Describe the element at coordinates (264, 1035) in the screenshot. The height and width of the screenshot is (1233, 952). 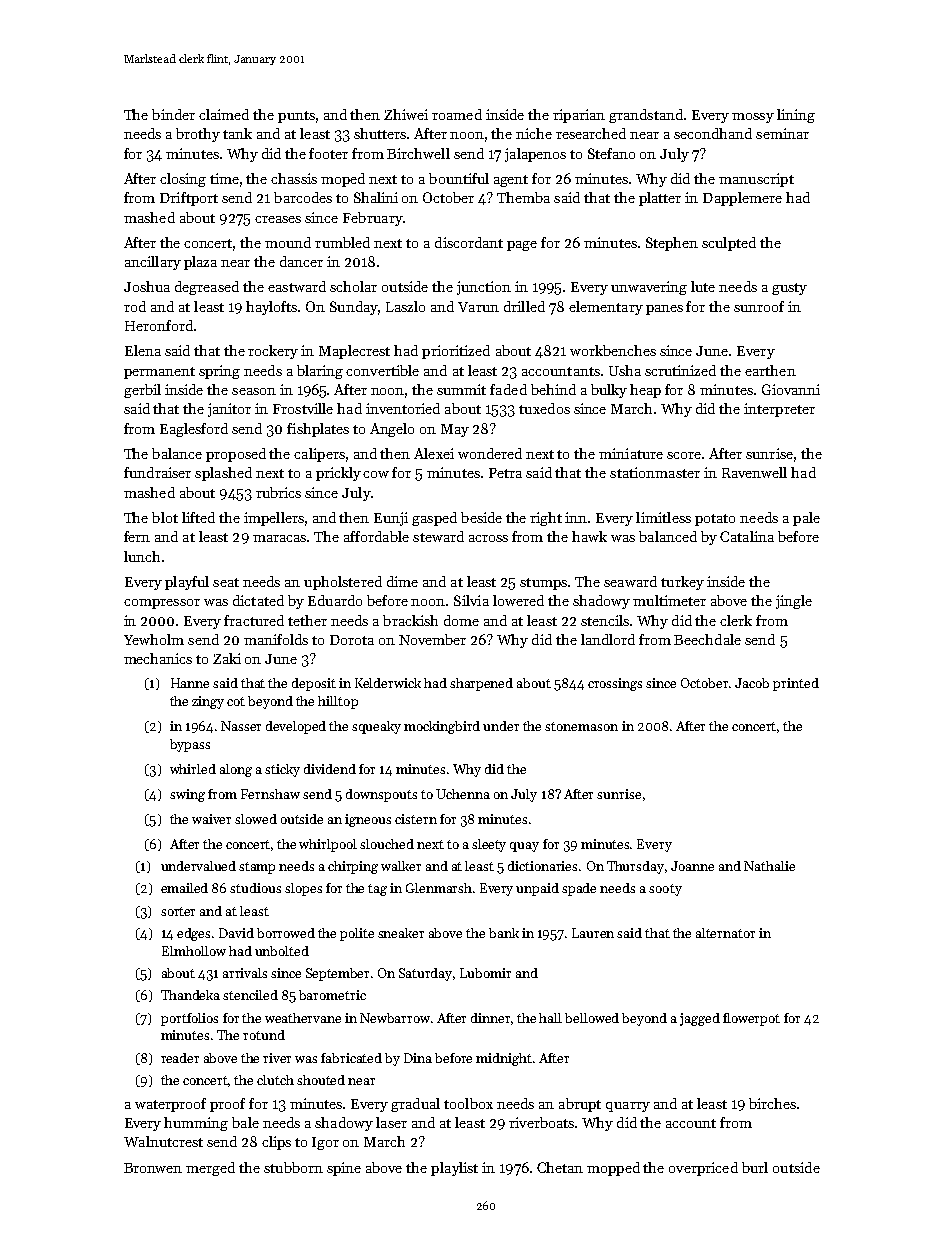
I see `rotund` at that location.
